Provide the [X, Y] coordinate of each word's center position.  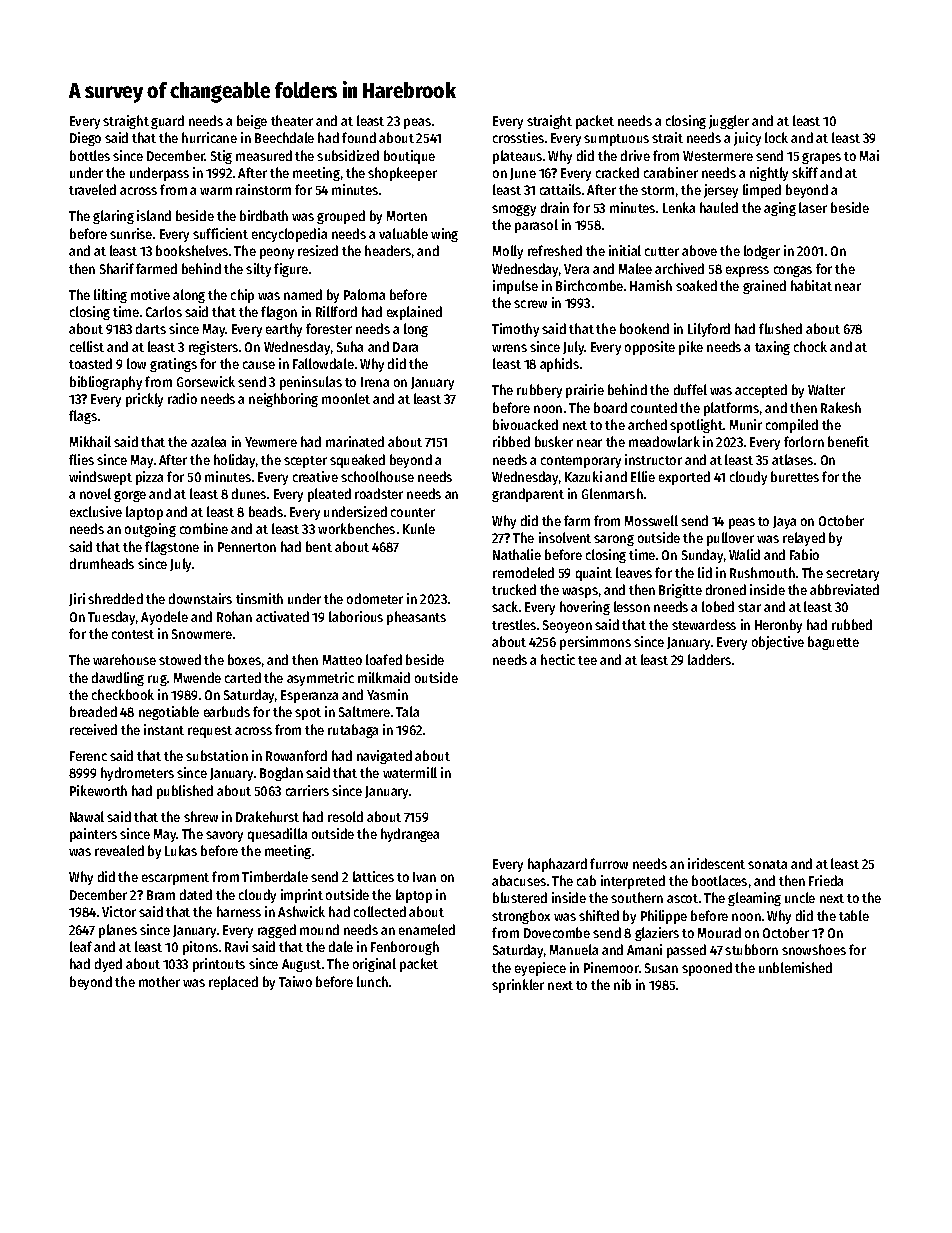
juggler [729, 122]
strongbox [521, 917]
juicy [747, 139]
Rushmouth [762, 572]
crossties [518, 137]
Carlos [164, 311]
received [93, 729]
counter [413, 512]
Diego [85, 139]
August [301, 965]
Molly [508, 252]
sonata [767, 864]
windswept [100, 478]
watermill [410, 772]
